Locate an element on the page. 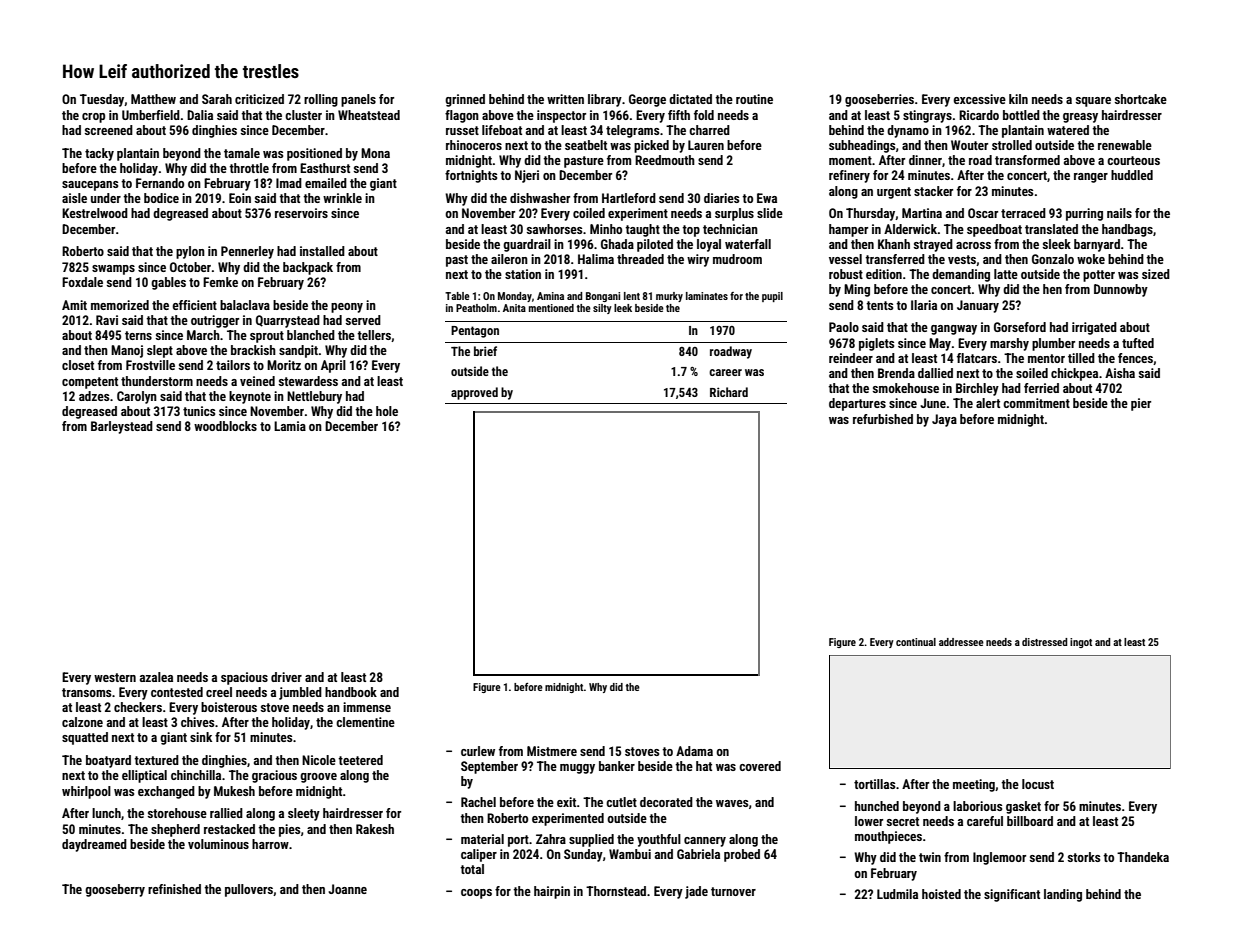 The width and height of the image is (1233, 952). jumbled is located at coordinates (300, 693).
